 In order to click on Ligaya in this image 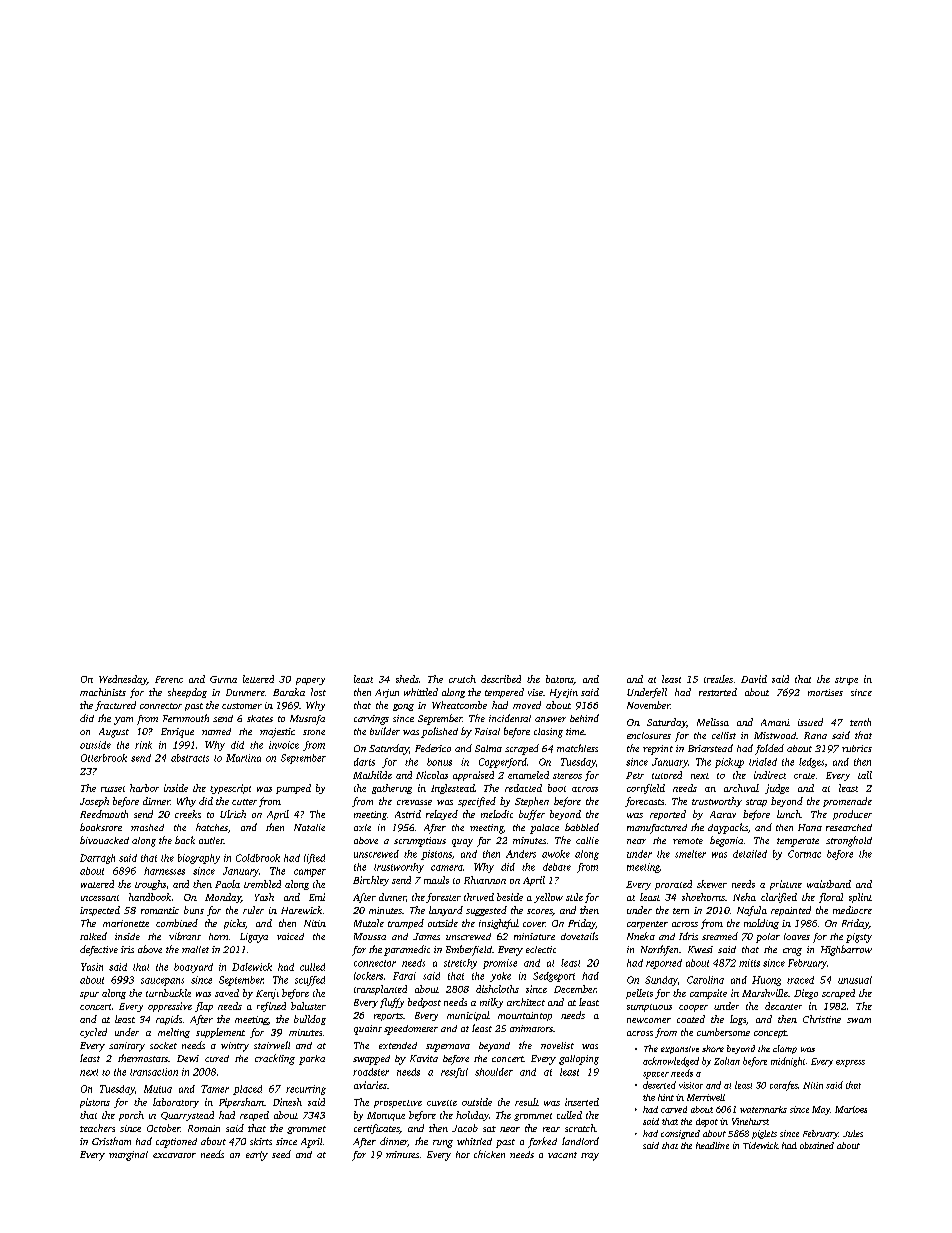, I will do `click(254, 938)`.
